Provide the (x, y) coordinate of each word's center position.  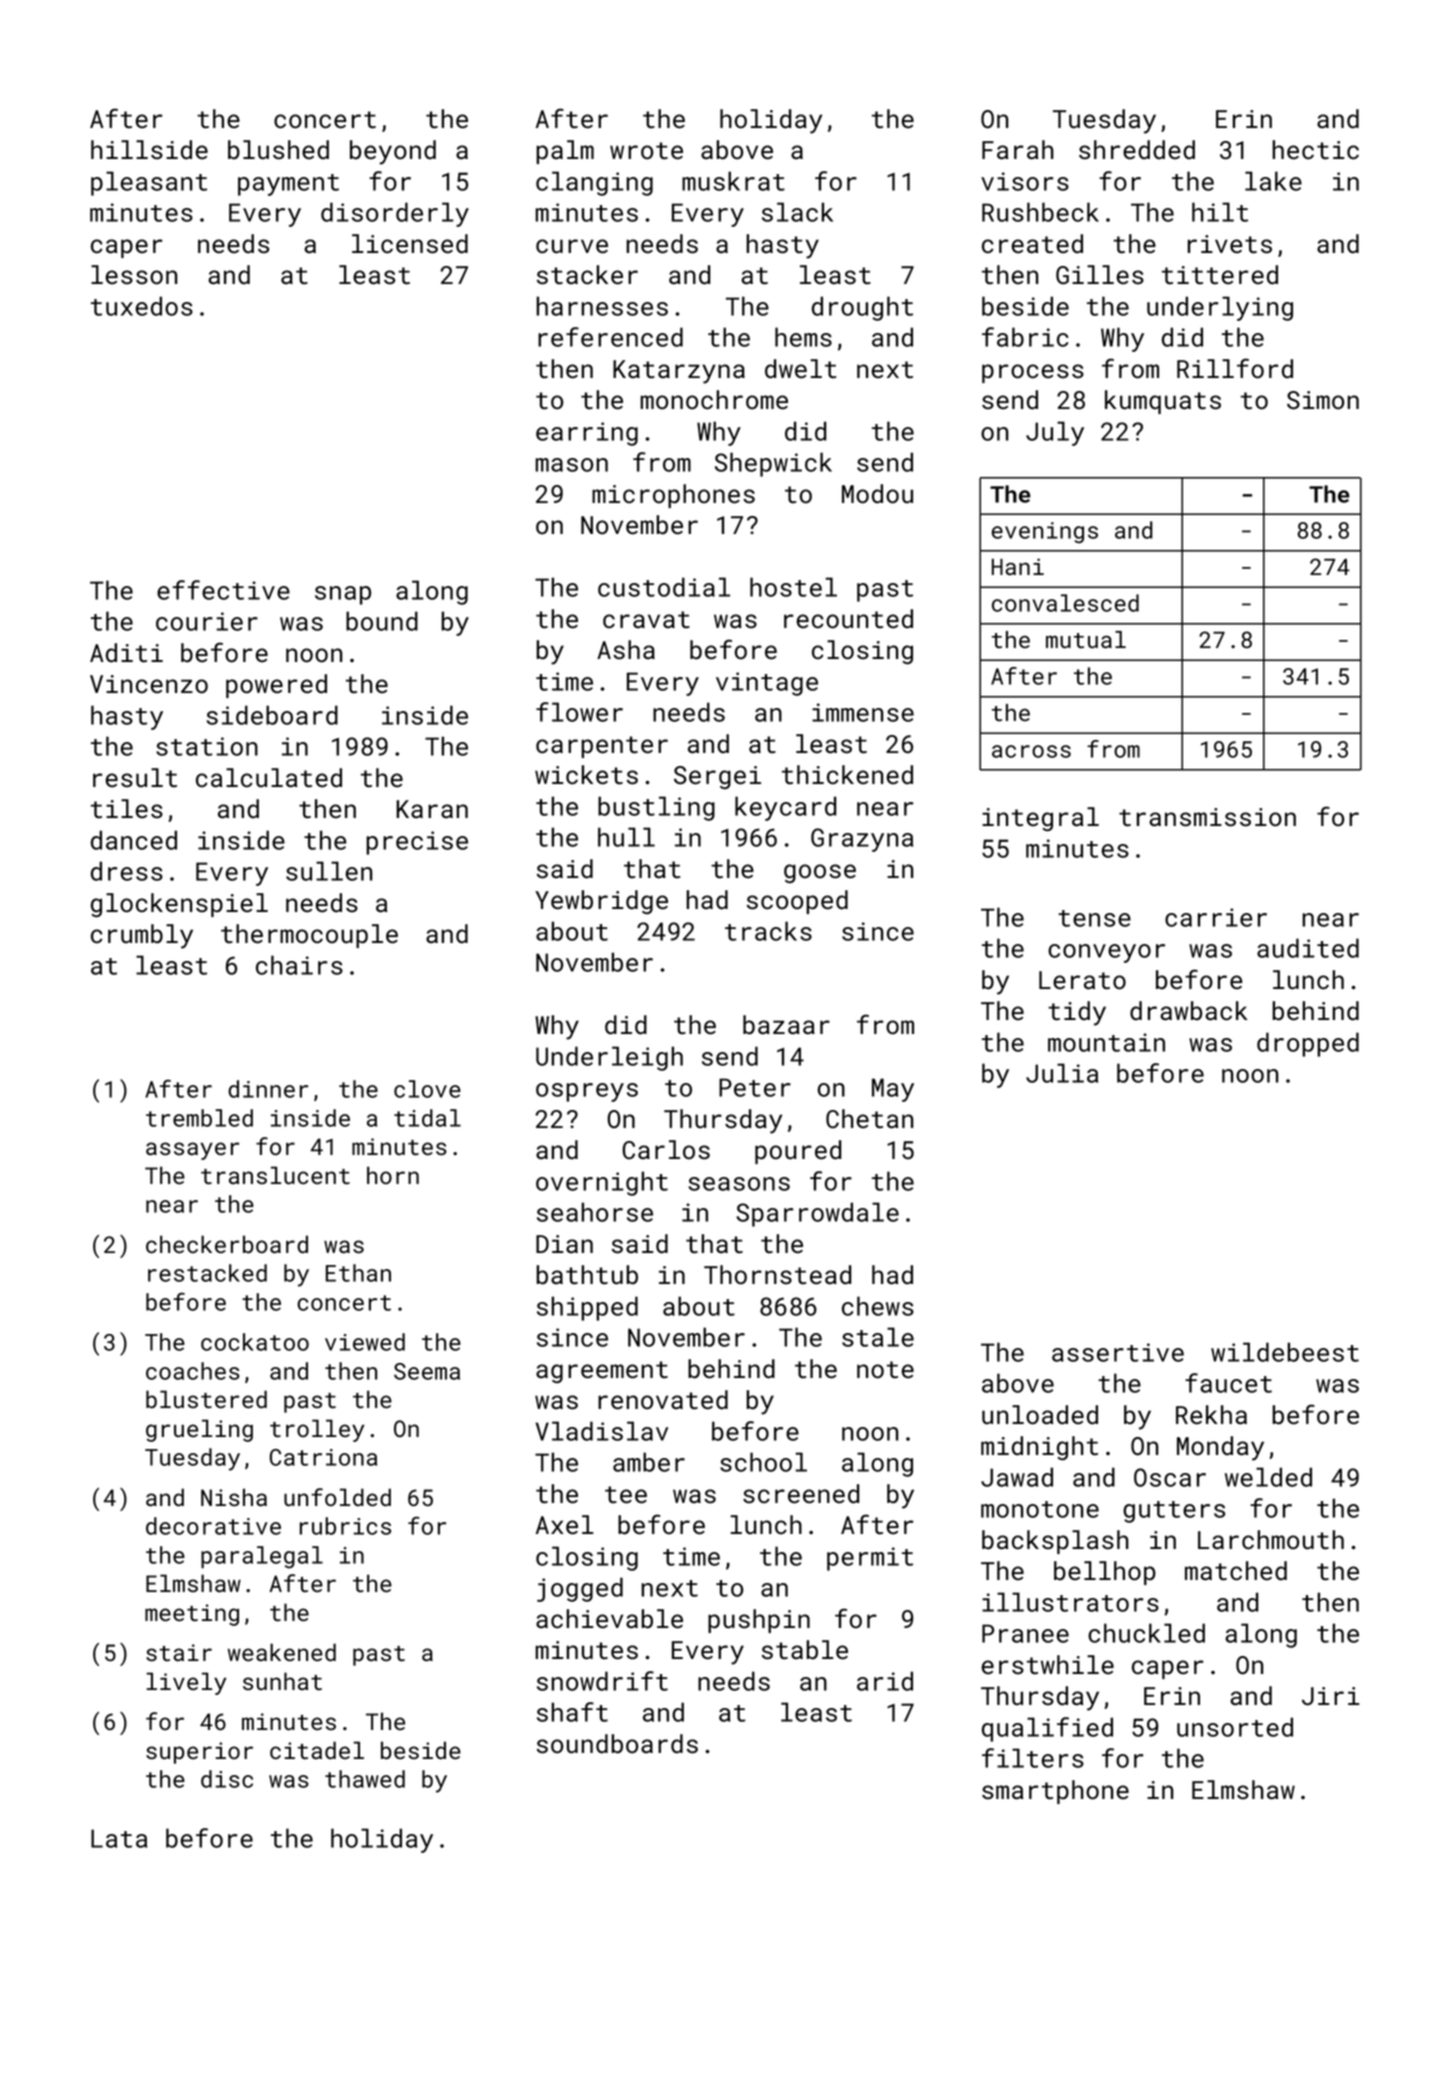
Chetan (869, 1119)
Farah (1018, 150)
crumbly (142, 936)
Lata (119, 1838)
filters (1033, 1758)
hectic (1315, 150)
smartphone (1055, 1792)
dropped (1308, 1044)
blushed (278, 150)
